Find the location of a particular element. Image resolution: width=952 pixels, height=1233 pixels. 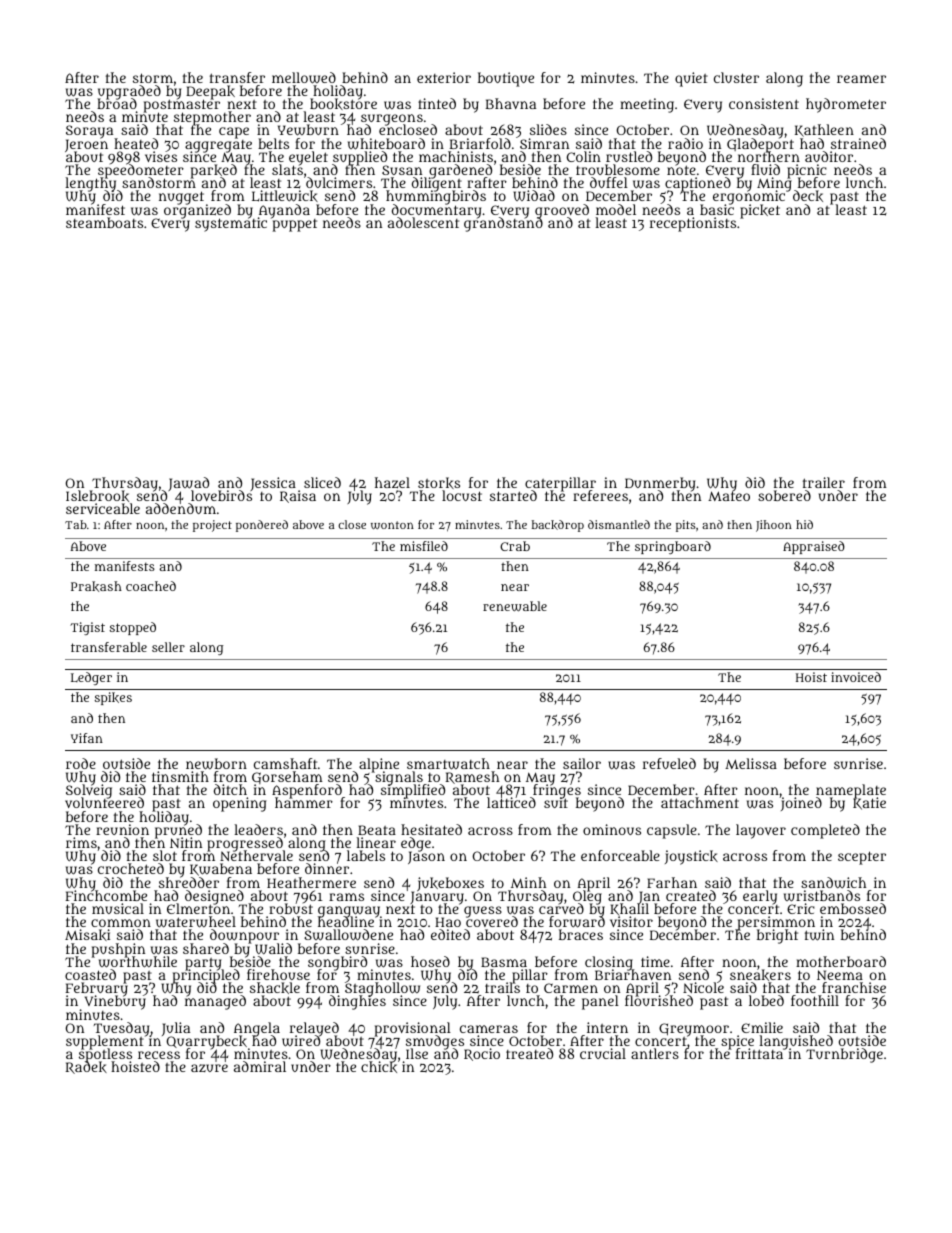

renewable is located at coordinates (515, 606).
